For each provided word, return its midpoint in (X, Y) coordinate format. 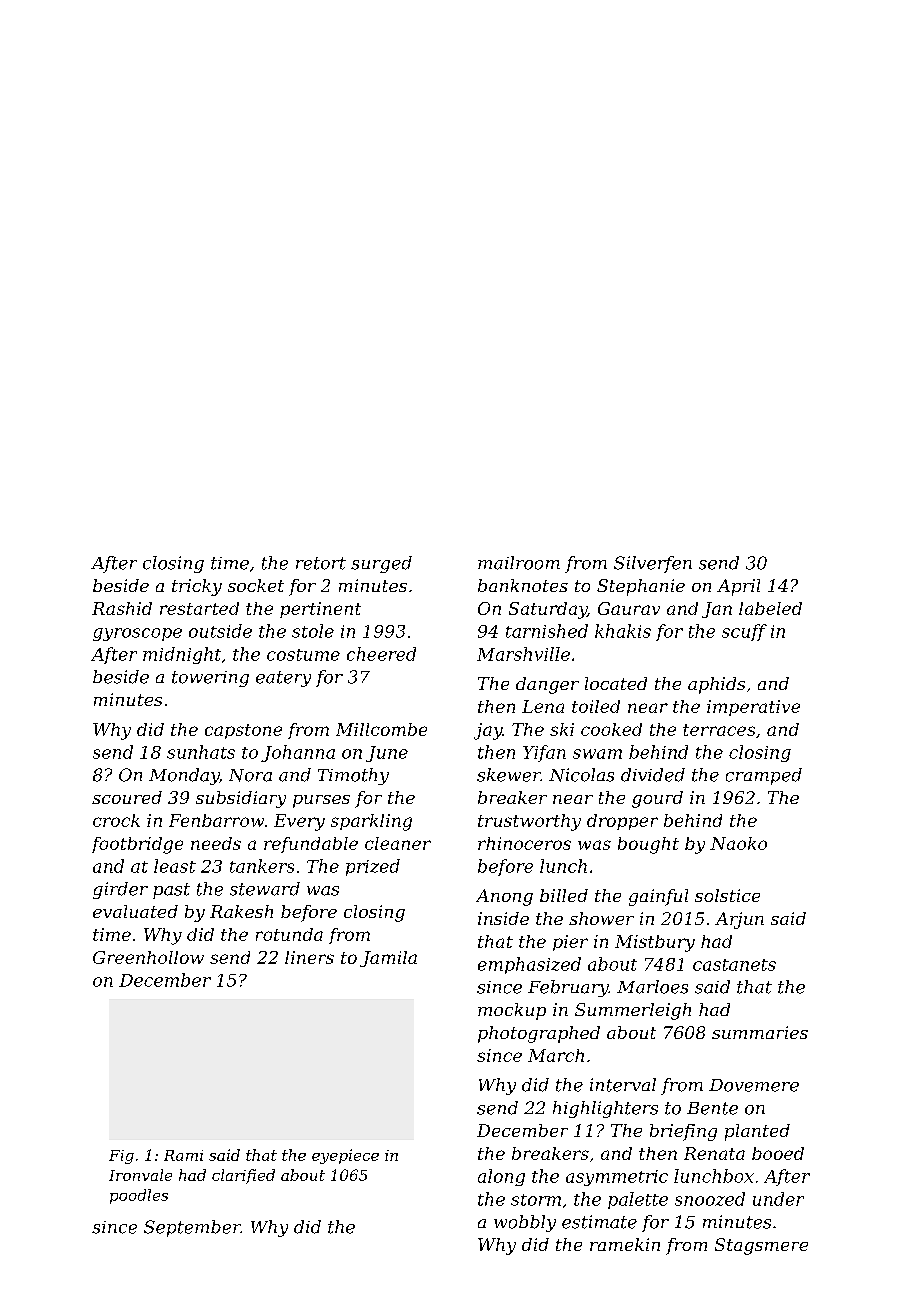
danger (547, 685)
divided (653, 775)
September (192, 1228)
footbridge (137, 845)
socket (256, 585)
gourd (657, 799)
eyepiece (345, 1156)
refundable (311, 845)
